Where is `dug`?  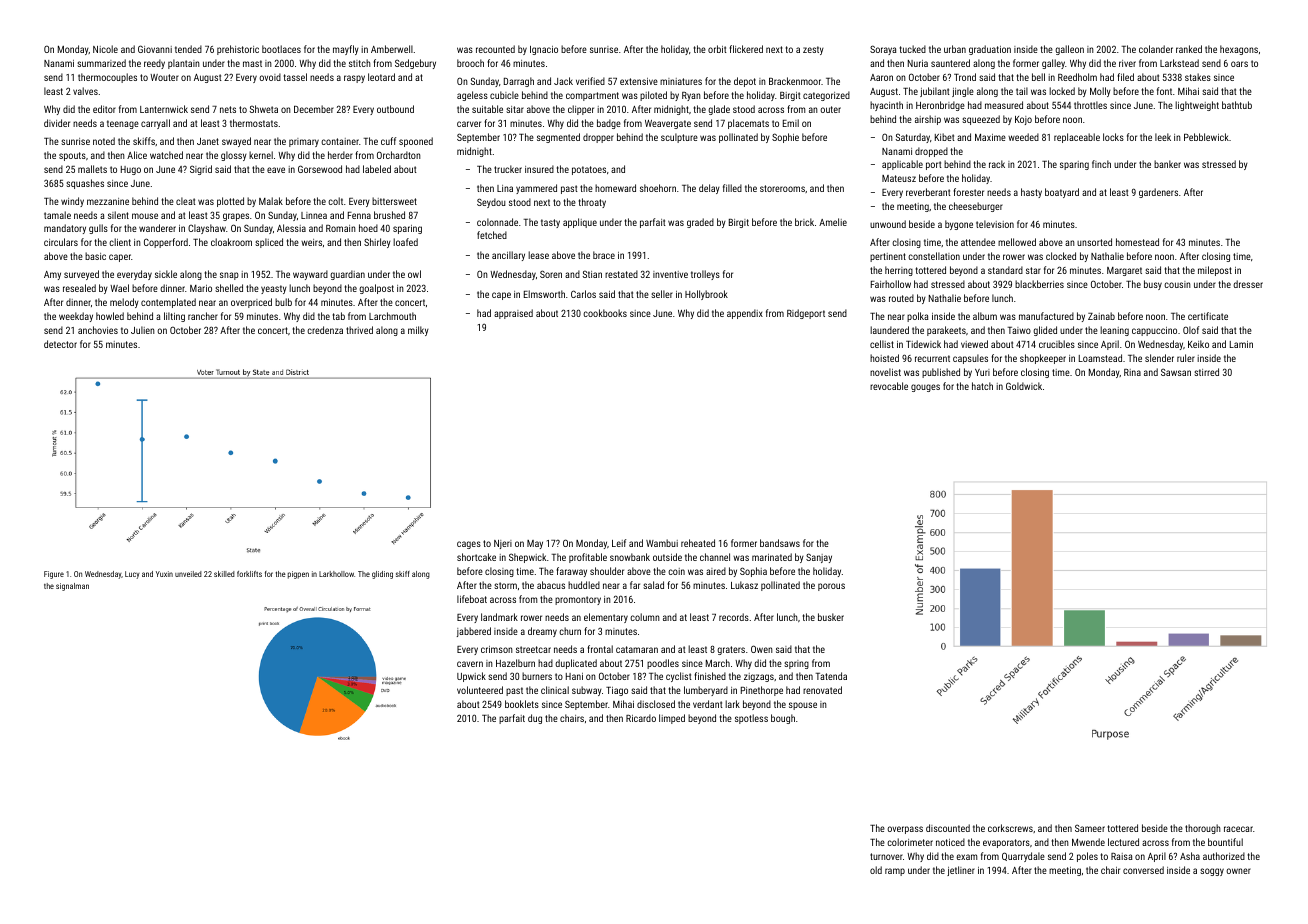
dug is located at coordinates (535, 719).
